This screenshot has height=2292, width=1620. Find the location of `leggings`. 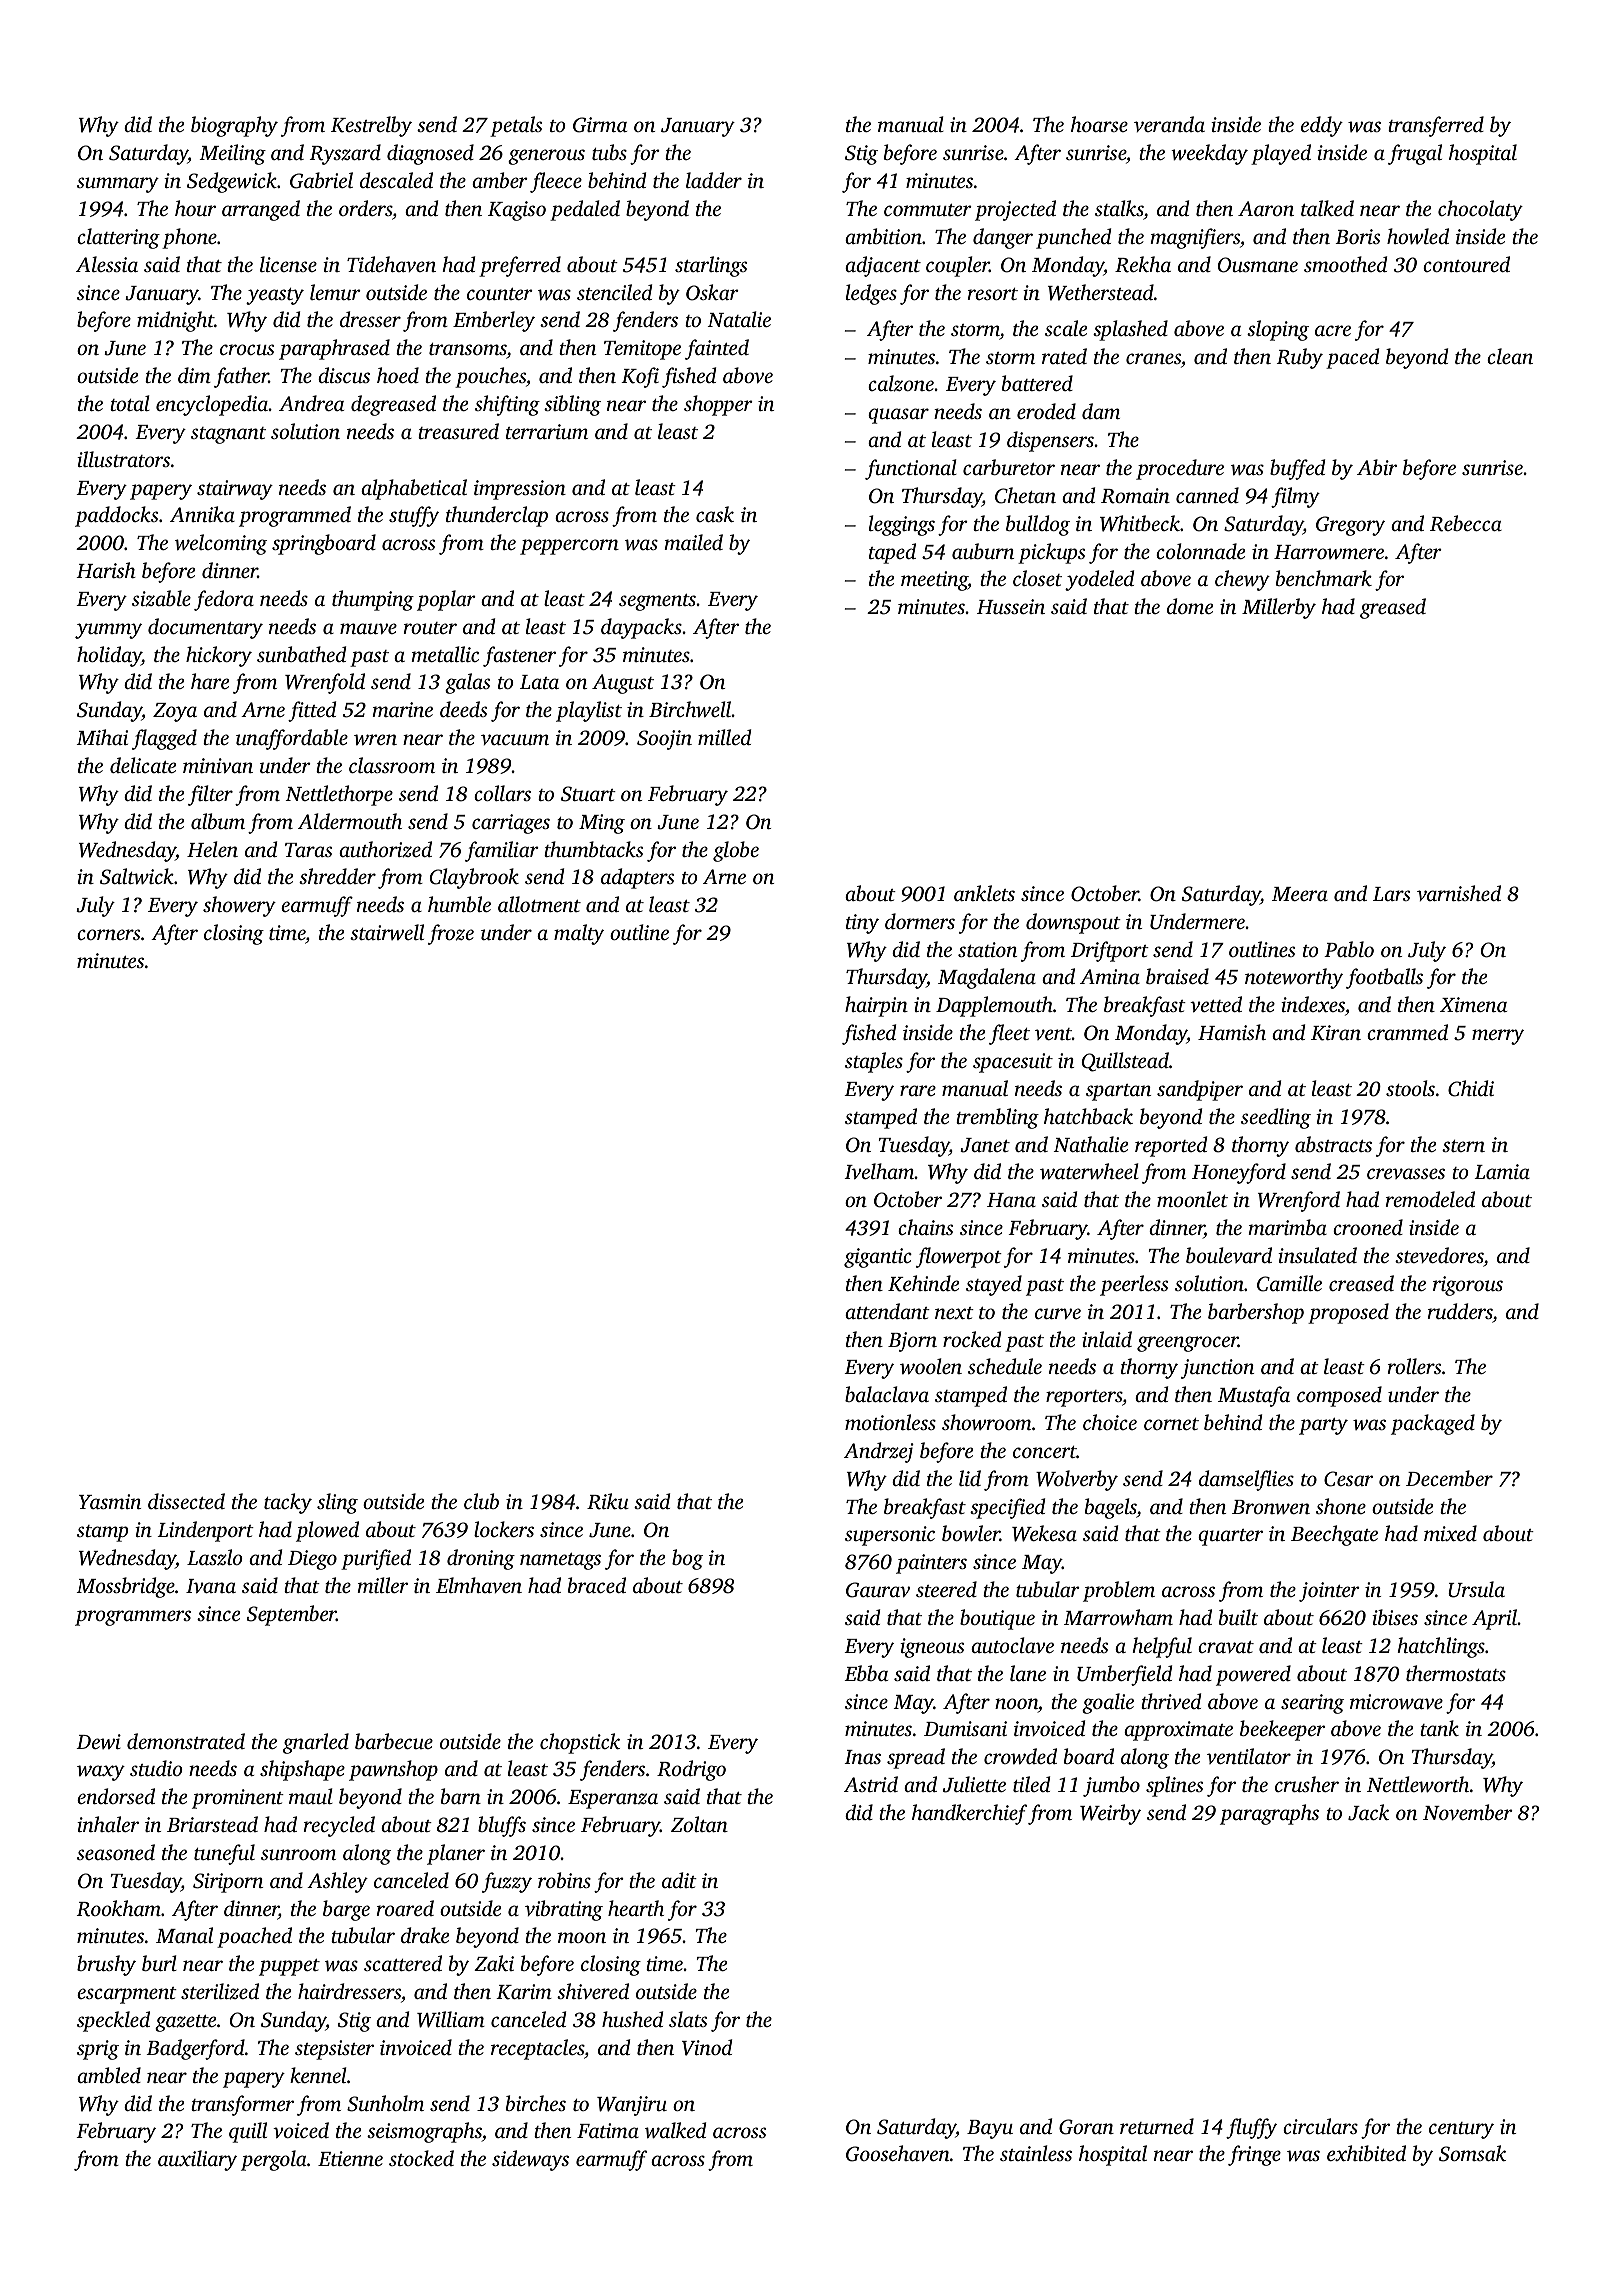

leggings is located at coordinates (902, 525).
